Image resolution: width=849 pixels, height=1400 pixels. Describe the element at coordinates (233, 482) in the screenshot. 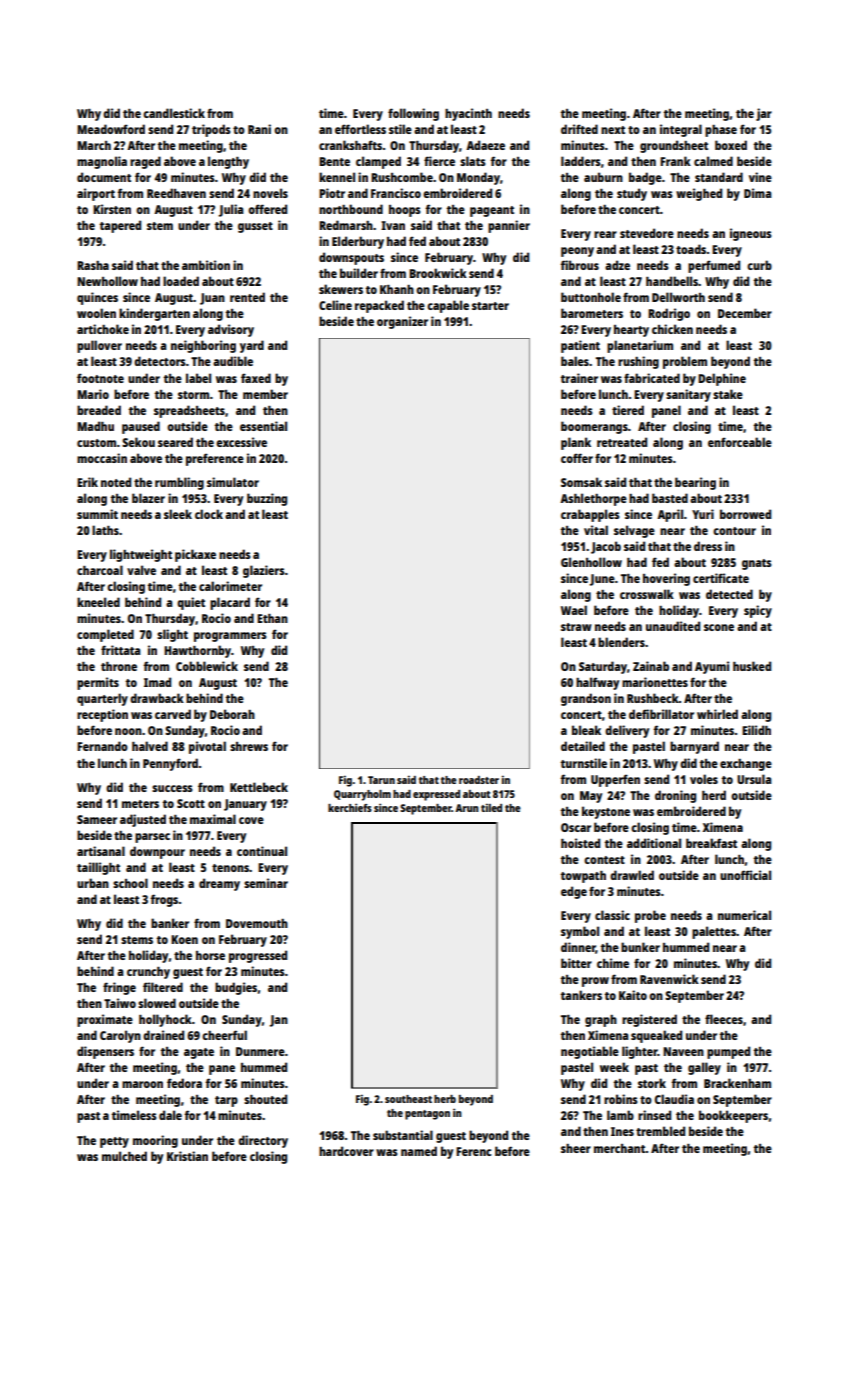

I see `simulator` at that location.
